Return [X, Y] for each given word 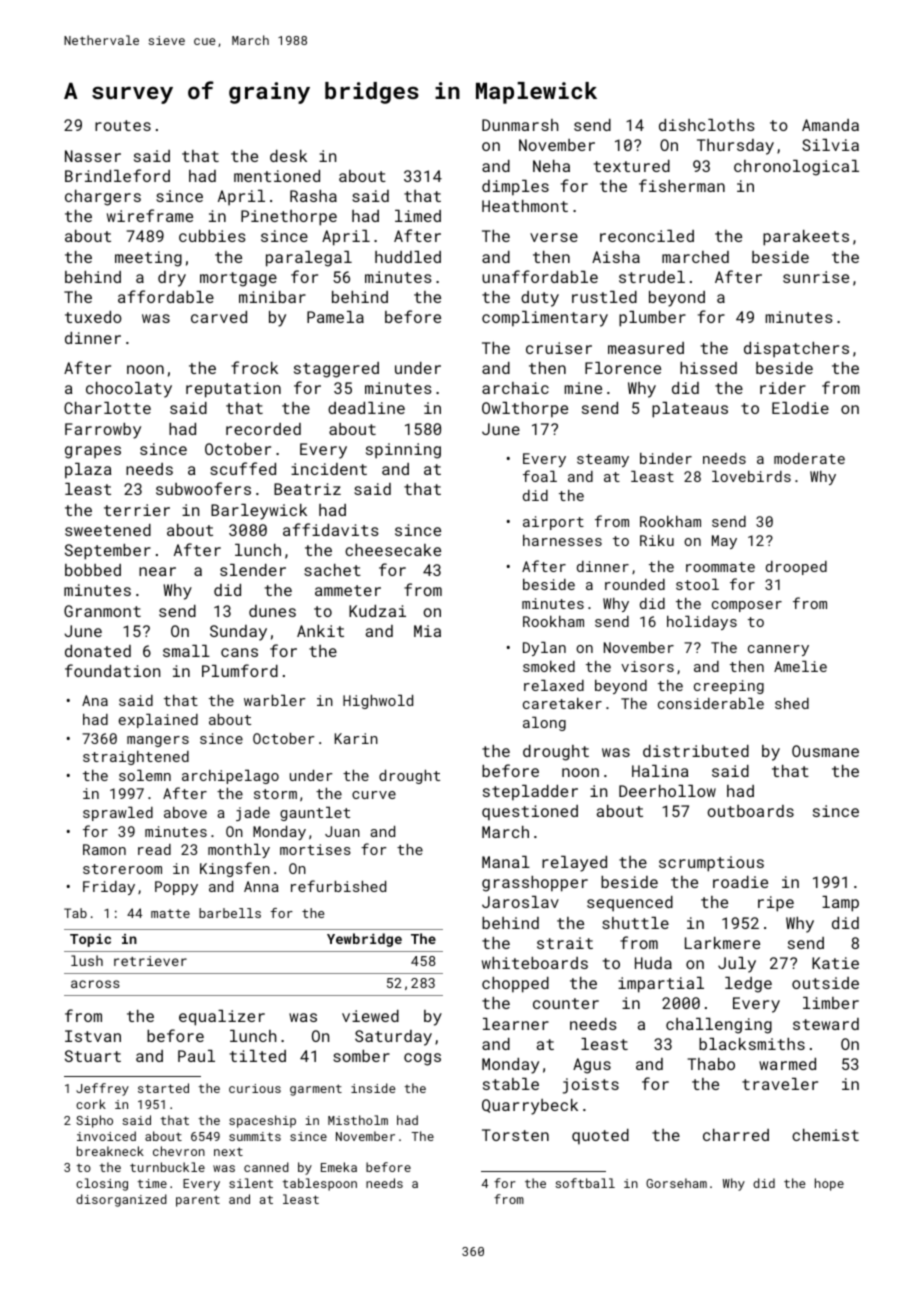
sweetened [108, 530]
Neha [551, 166]
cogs [422, 1059]
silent [251, 1183]
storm [275, 794]
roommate [720, 567]
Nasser [93, 156]
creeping [729, 687]
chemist [825, 1135]
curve [374, 795]
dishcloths [707, 125]
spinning [403, 451]
